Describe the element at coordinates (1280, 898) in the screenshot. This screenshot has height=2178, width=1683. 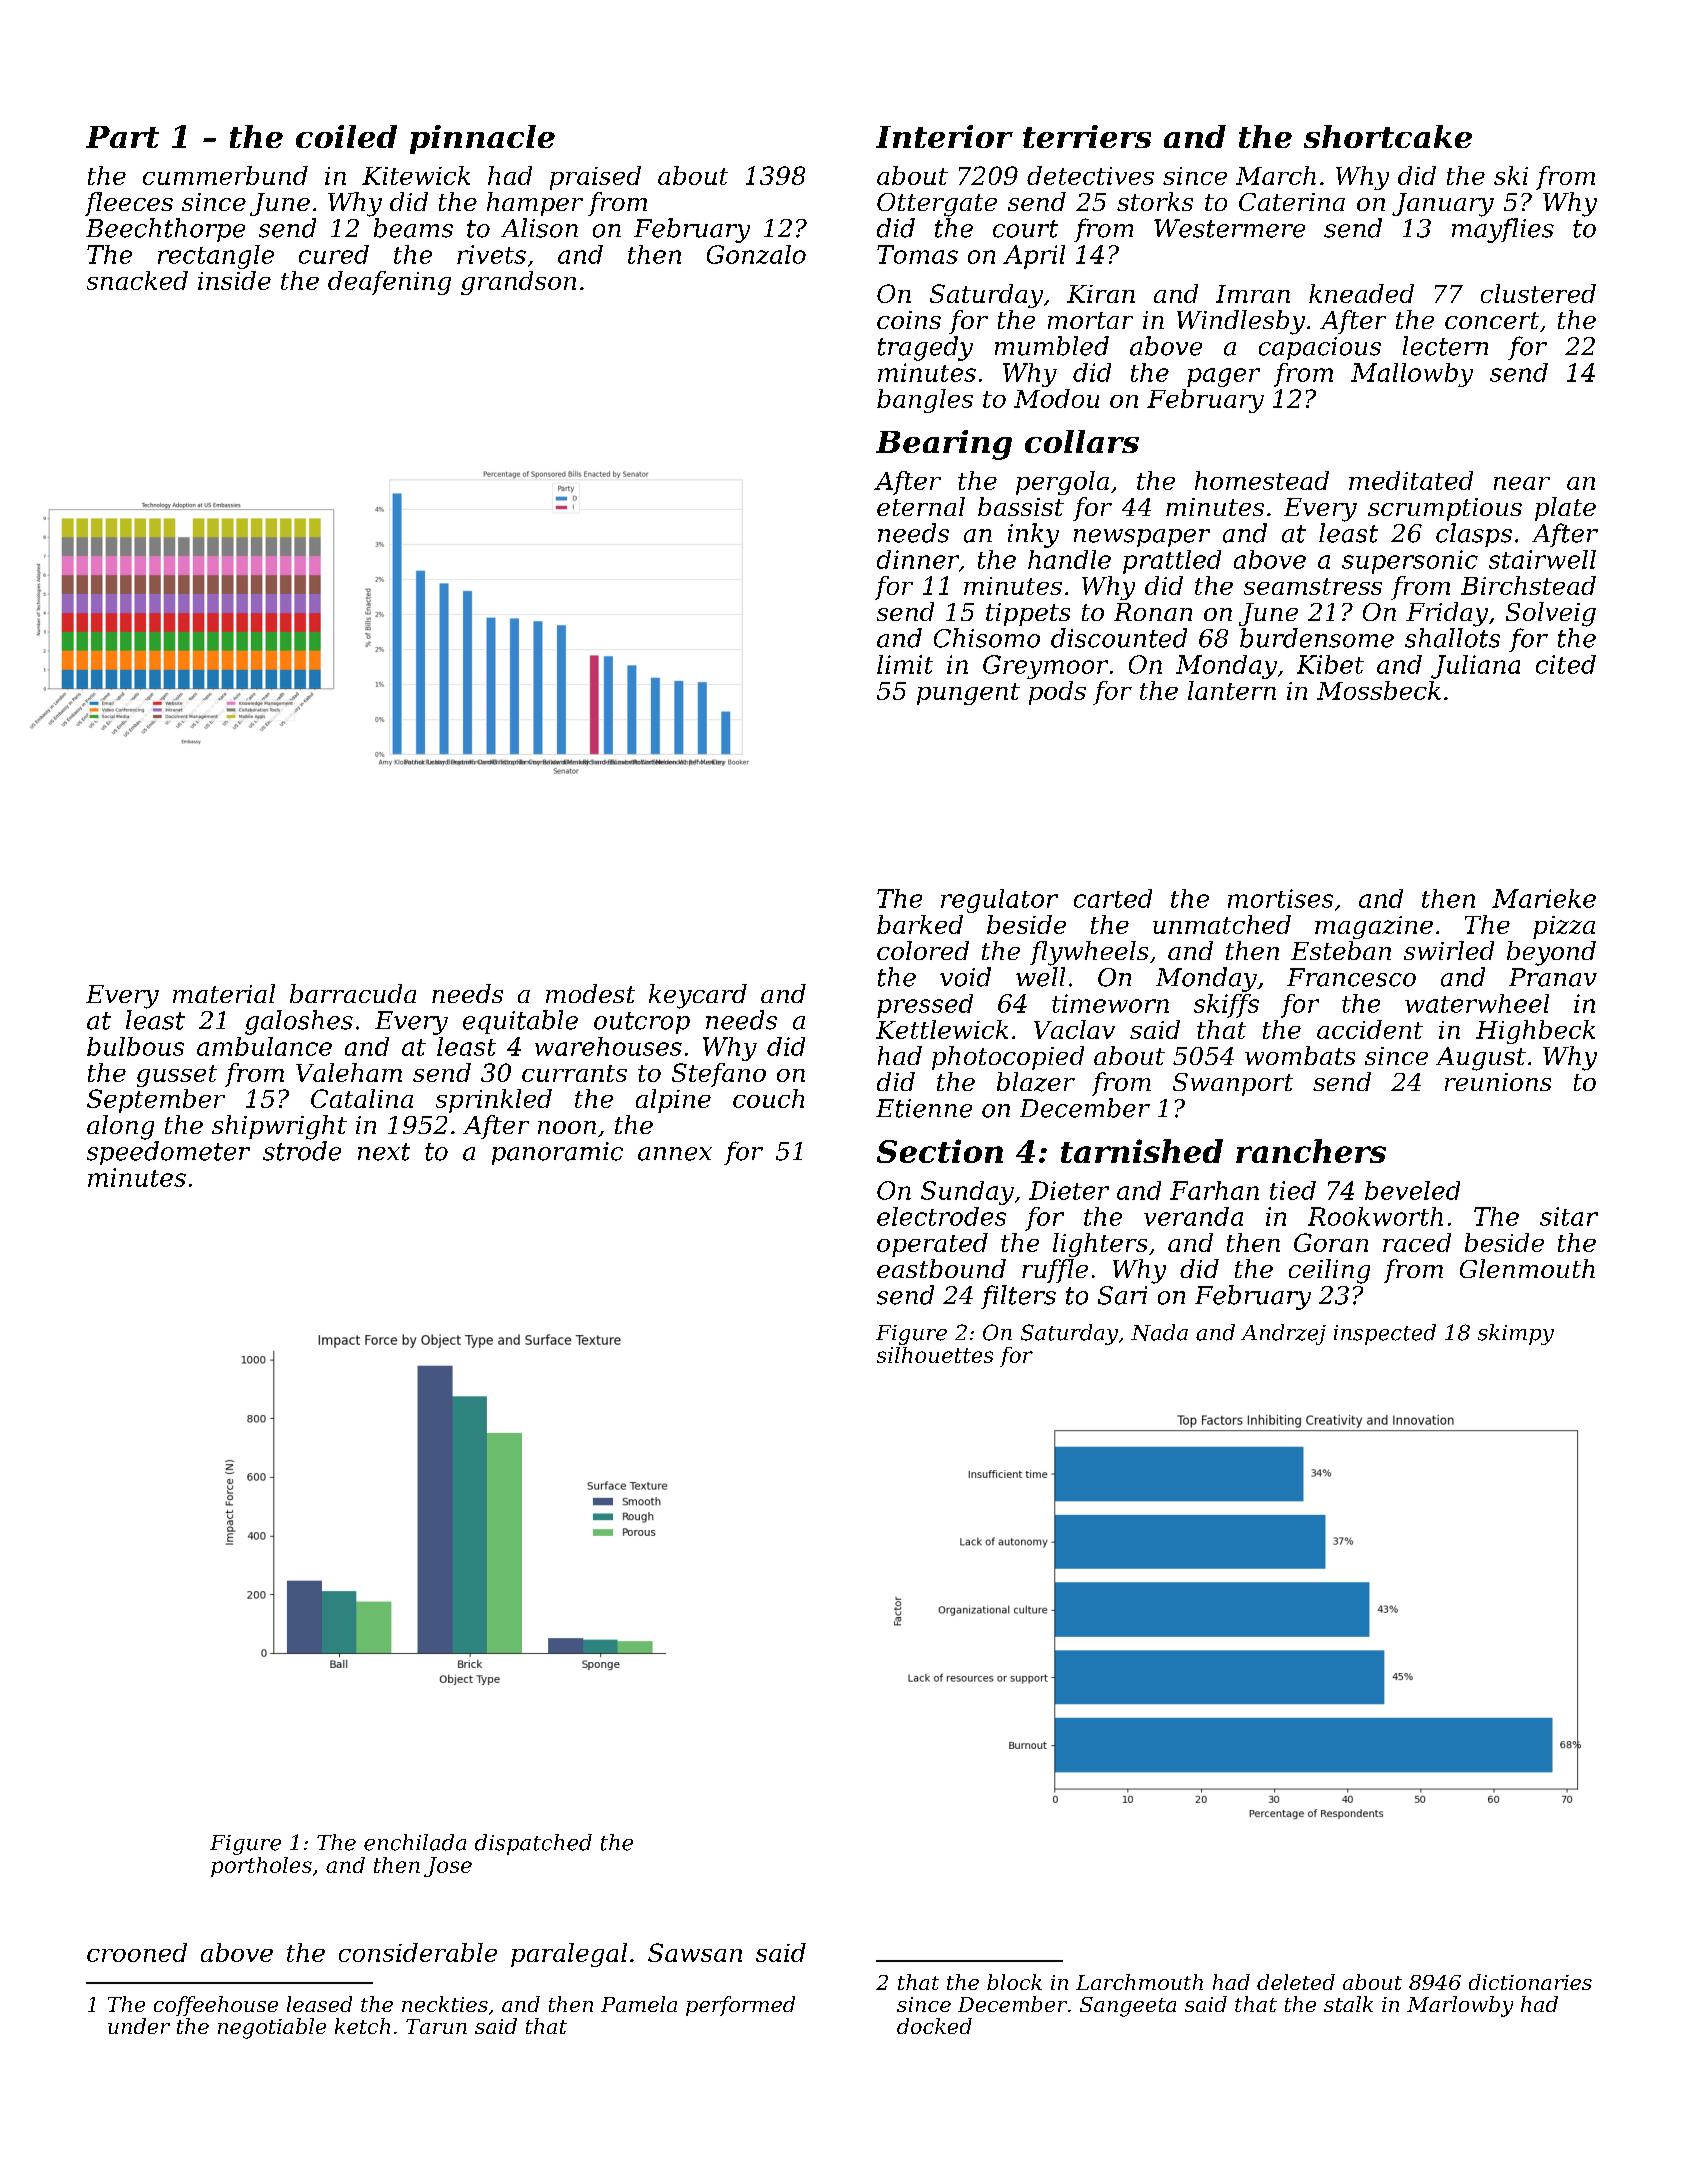
I see `mortises` at that location.
